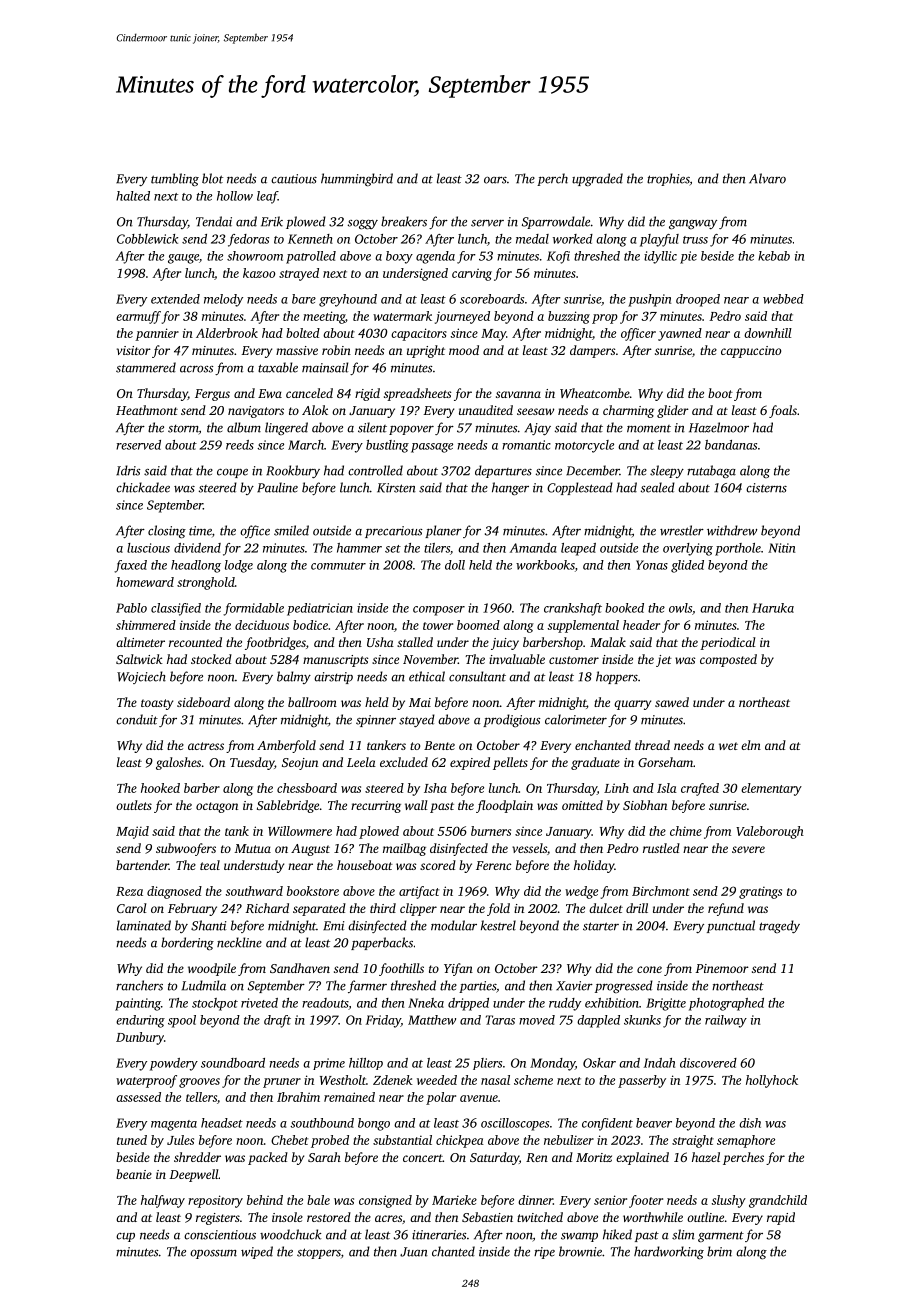  Describe the element at coordinates (760, 892) in the screenshot. I see `gratings` at that location.
